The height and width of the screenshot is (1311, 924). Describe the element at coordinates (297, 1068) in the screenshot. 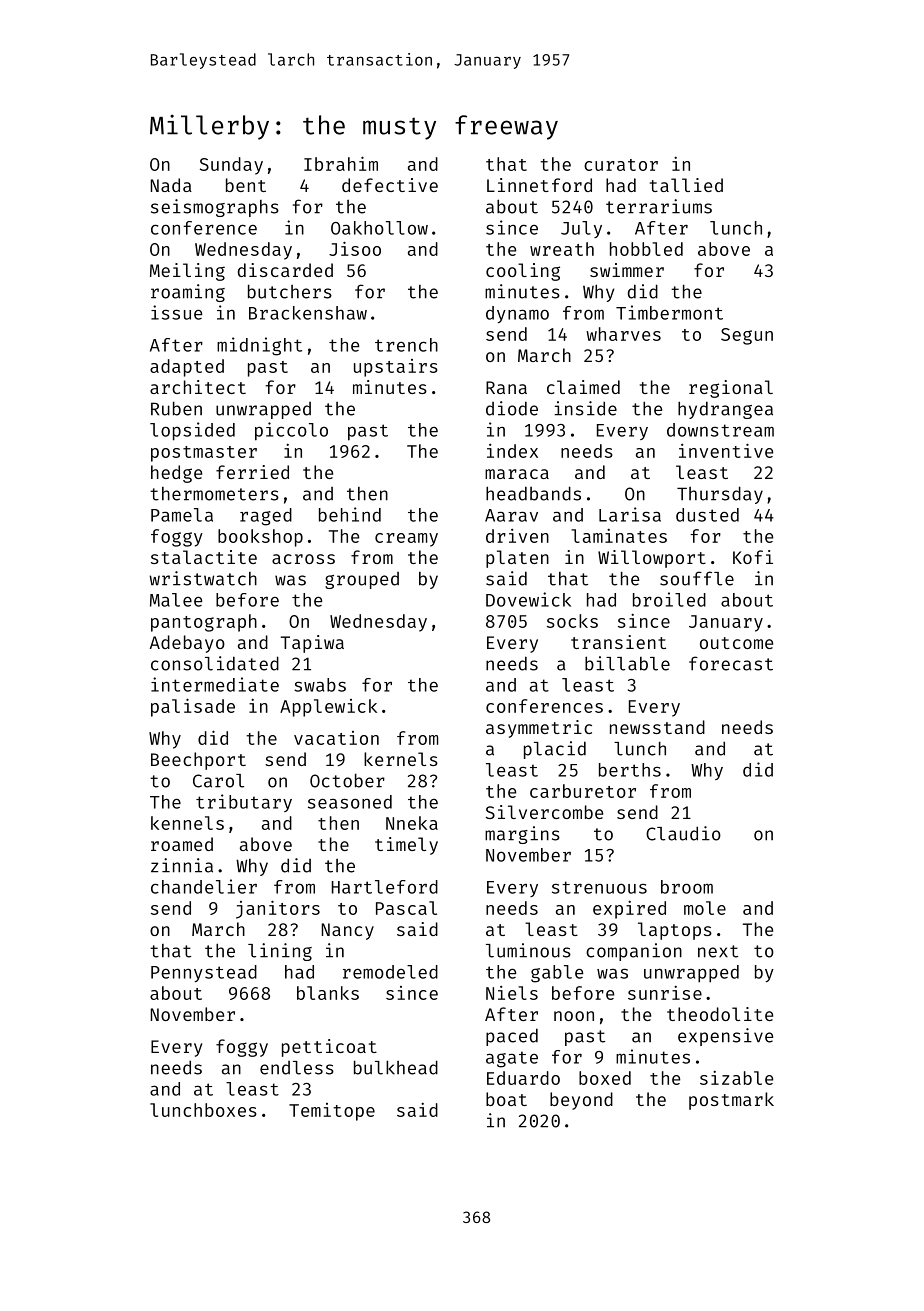

I see `endless` at that location.
